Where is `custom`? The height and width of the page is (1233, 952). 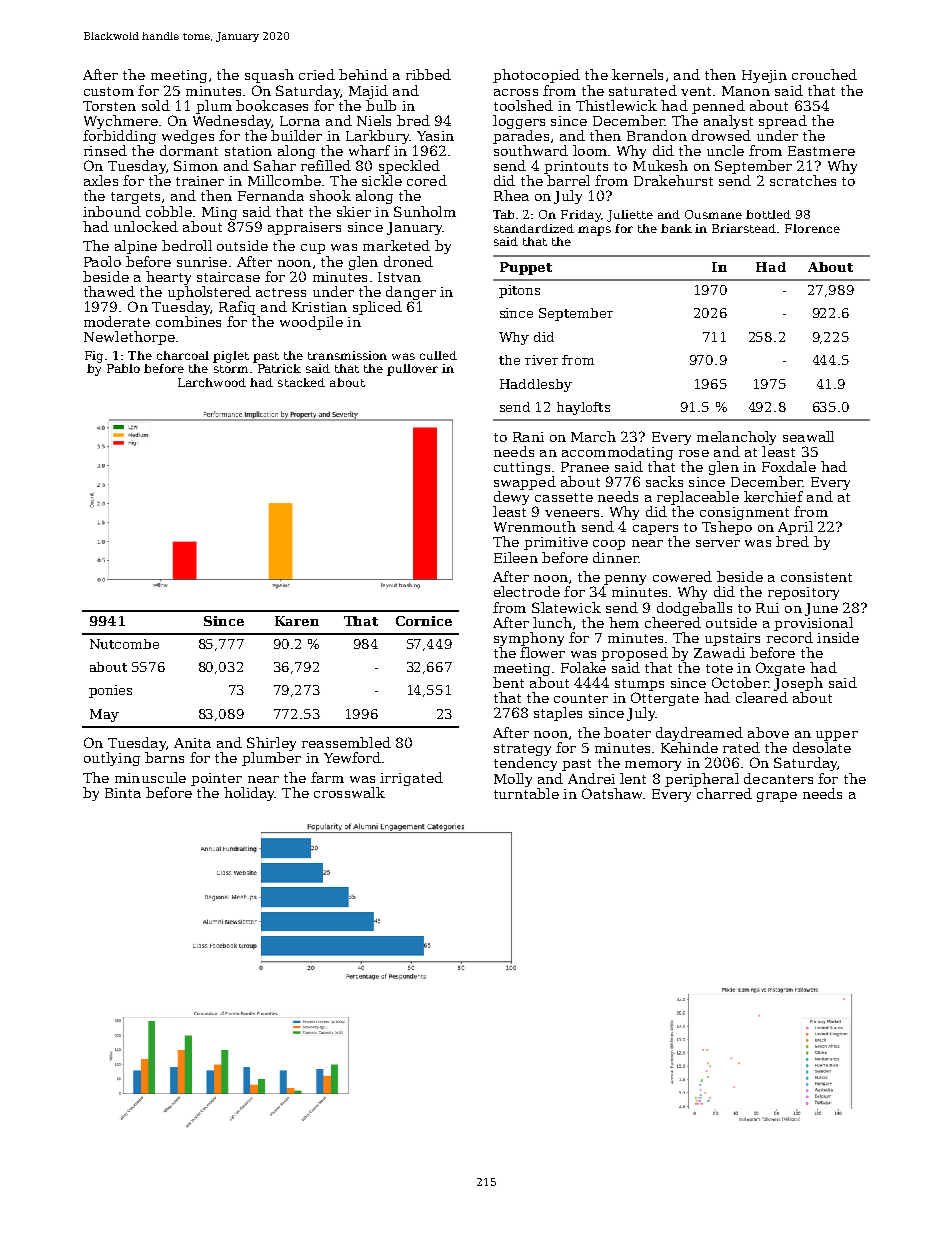 custom is located at coordinates (109, 91).
